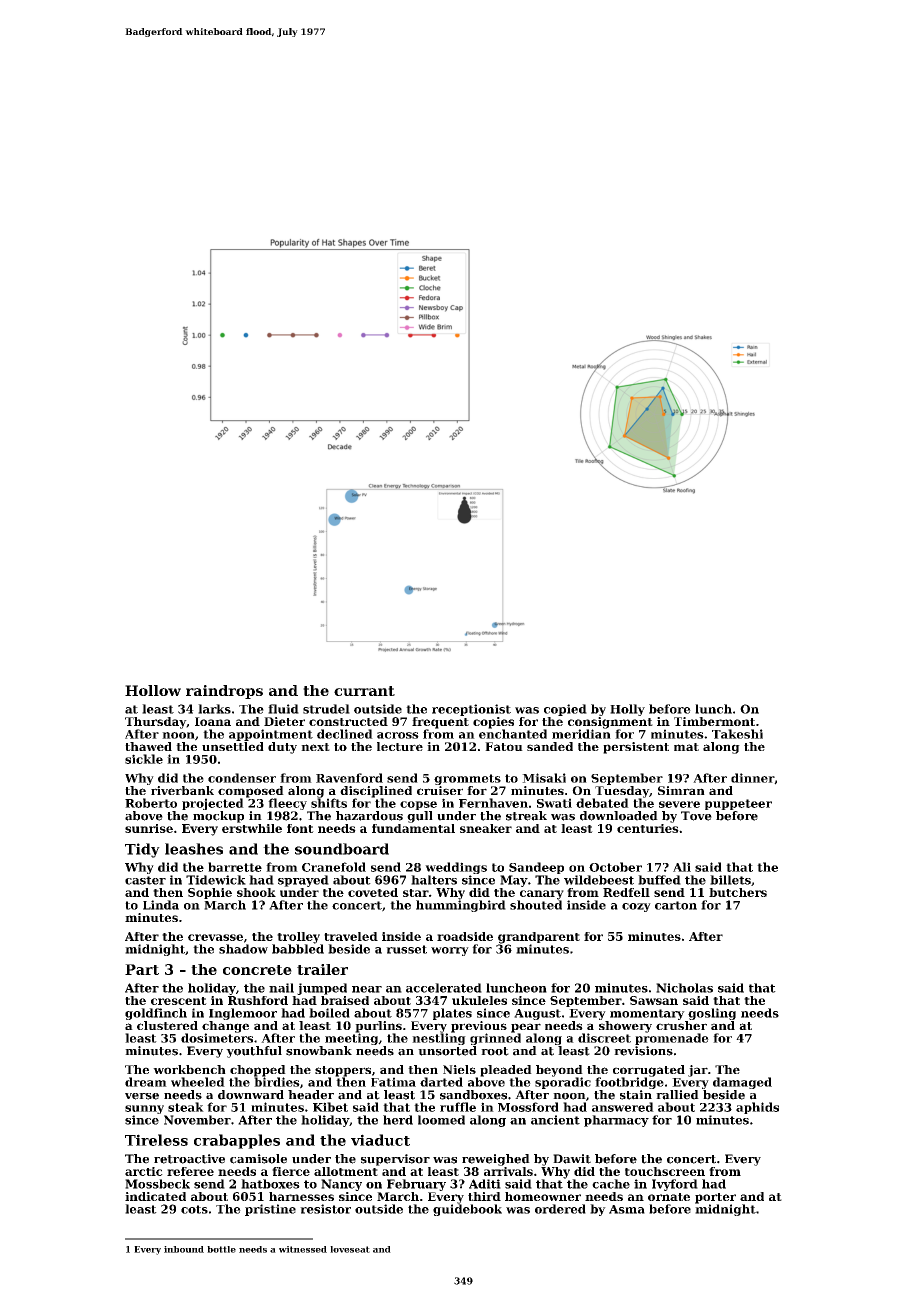 This page has width=908, height=1316. I want to click on witnessed, so click(303, 1249).
